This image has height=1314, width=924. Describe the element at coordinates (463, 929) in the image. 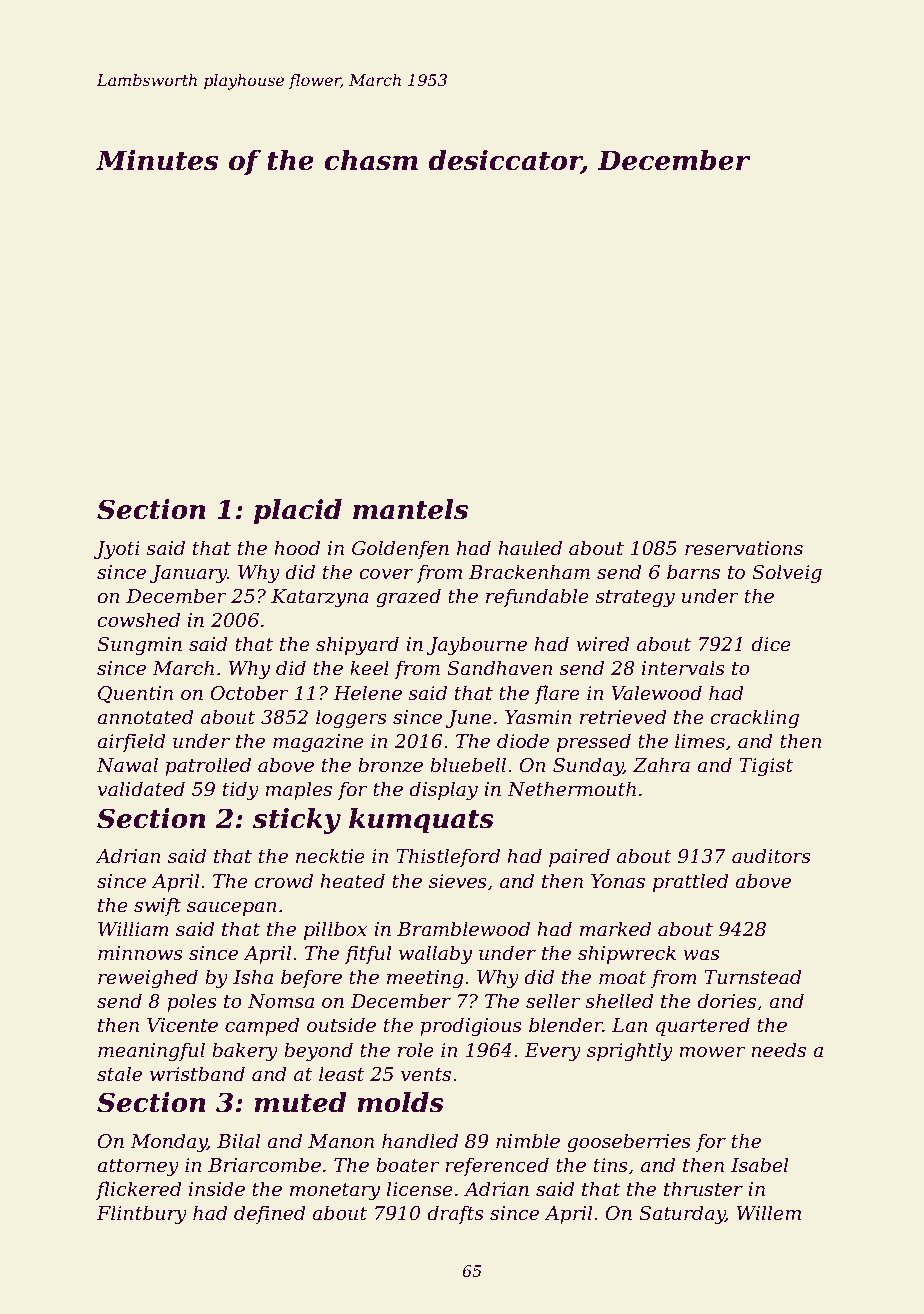

I see `Bramblewood` at that location.
